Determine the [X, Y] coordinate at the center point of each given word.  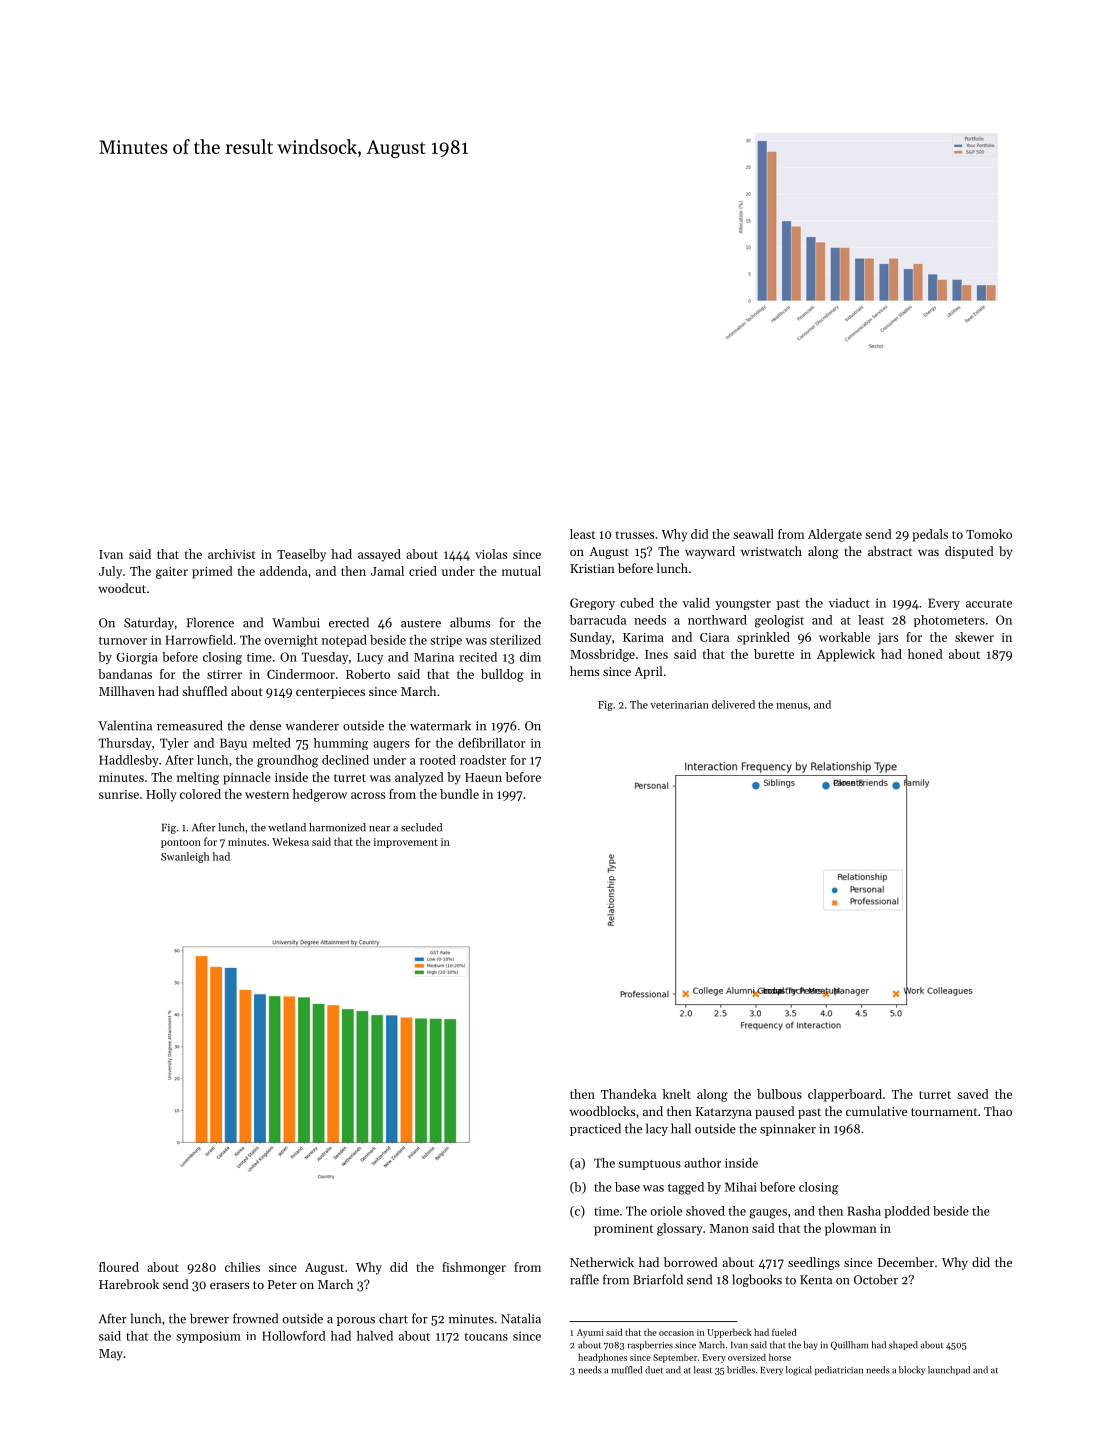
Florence [210, 622]
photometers [949, 621]
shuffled [204, 691]
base [627, 1187]
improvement [406, 843]
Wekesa [290, 841]
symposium [208, 1337]
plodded [907, 1212]
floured [119, 1267]
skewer [974, 637]
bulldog [502, 675]
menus [792, 706]
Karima [643, 637]
